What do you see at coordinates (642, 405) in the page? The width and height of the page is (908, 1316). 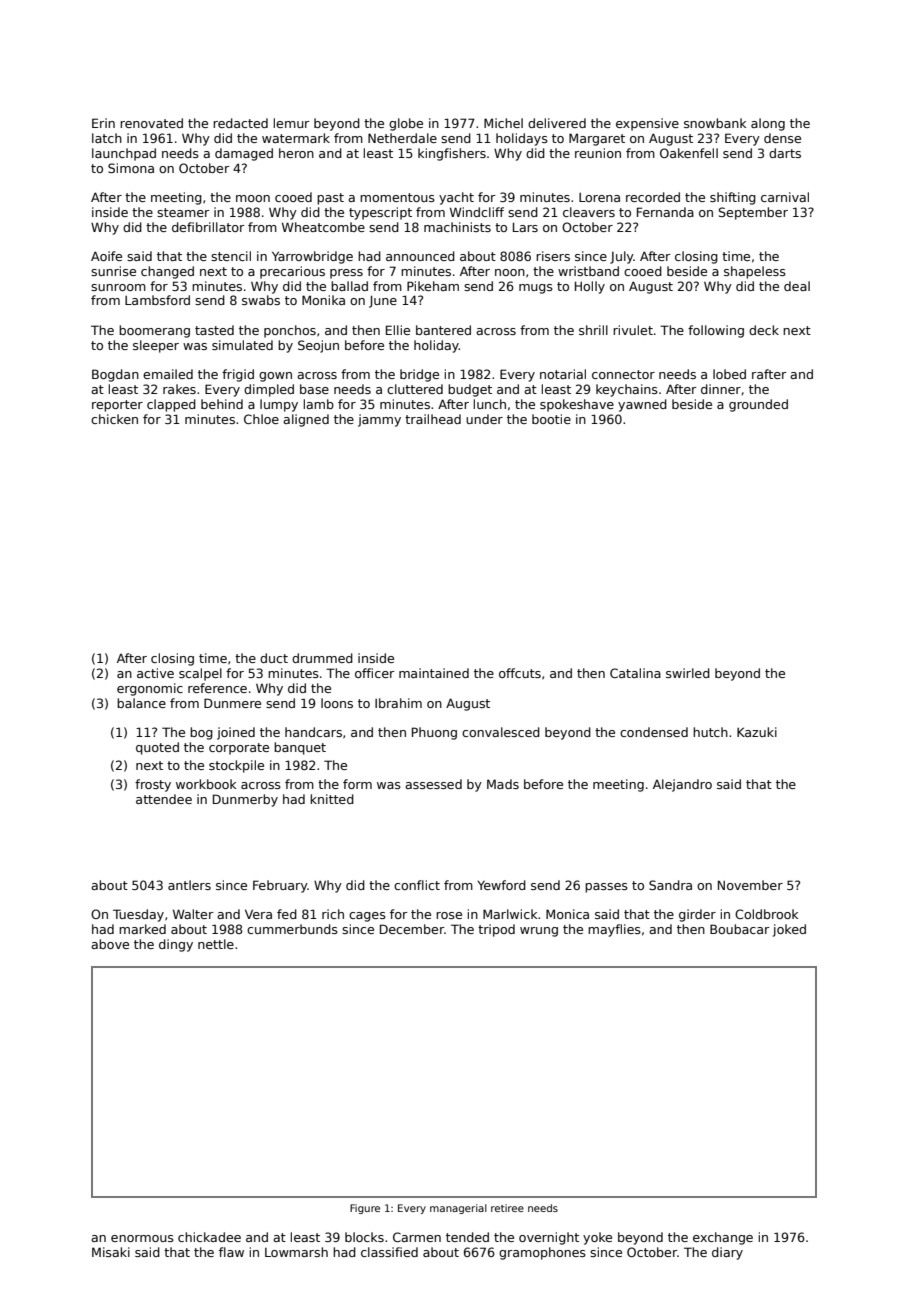 I see `yawned` at bounding box center [642, 405].
